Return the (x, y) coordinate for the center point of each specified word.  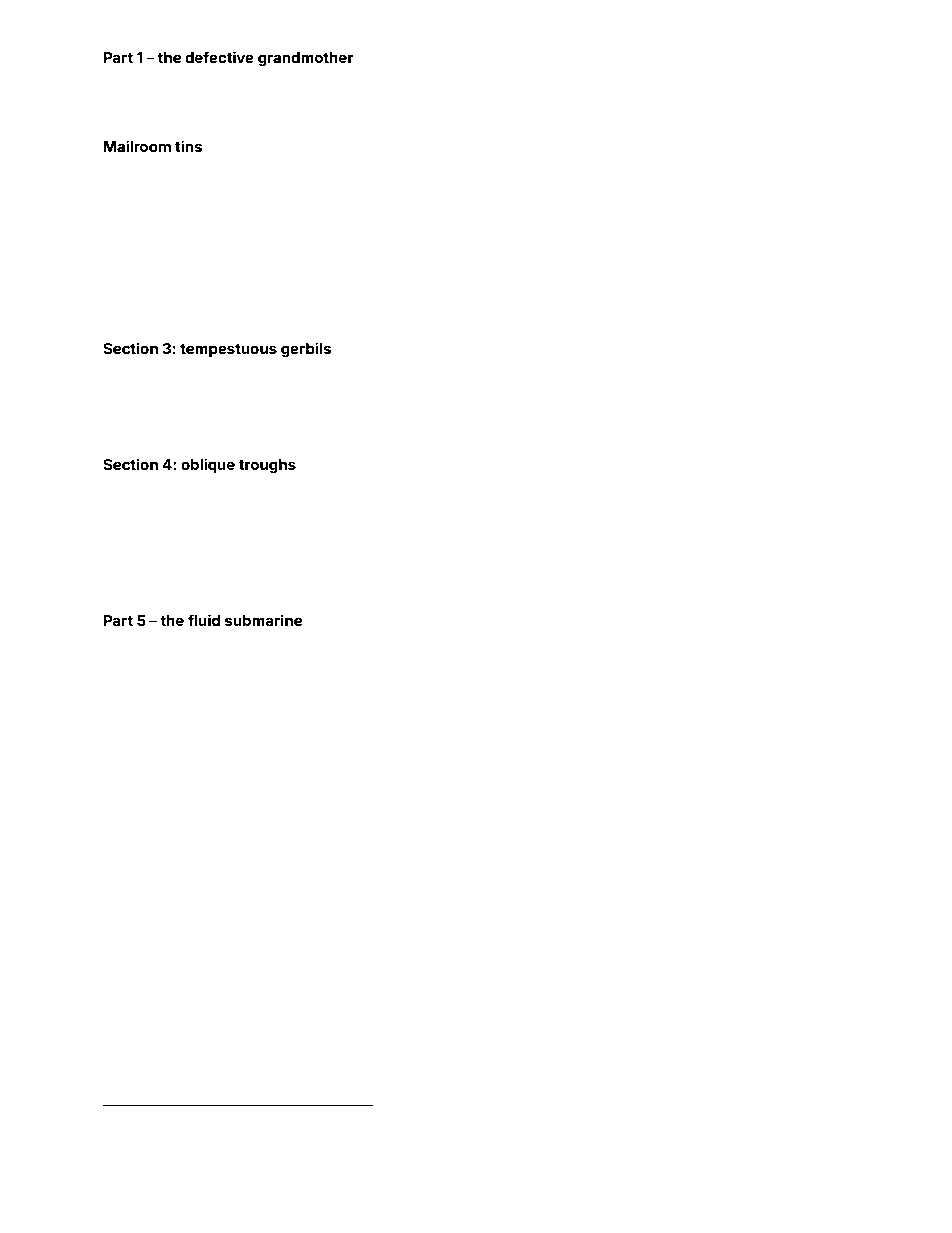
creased (426, 383)
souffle (762, 383)
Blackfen (749, 548)
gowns (341, 256)
